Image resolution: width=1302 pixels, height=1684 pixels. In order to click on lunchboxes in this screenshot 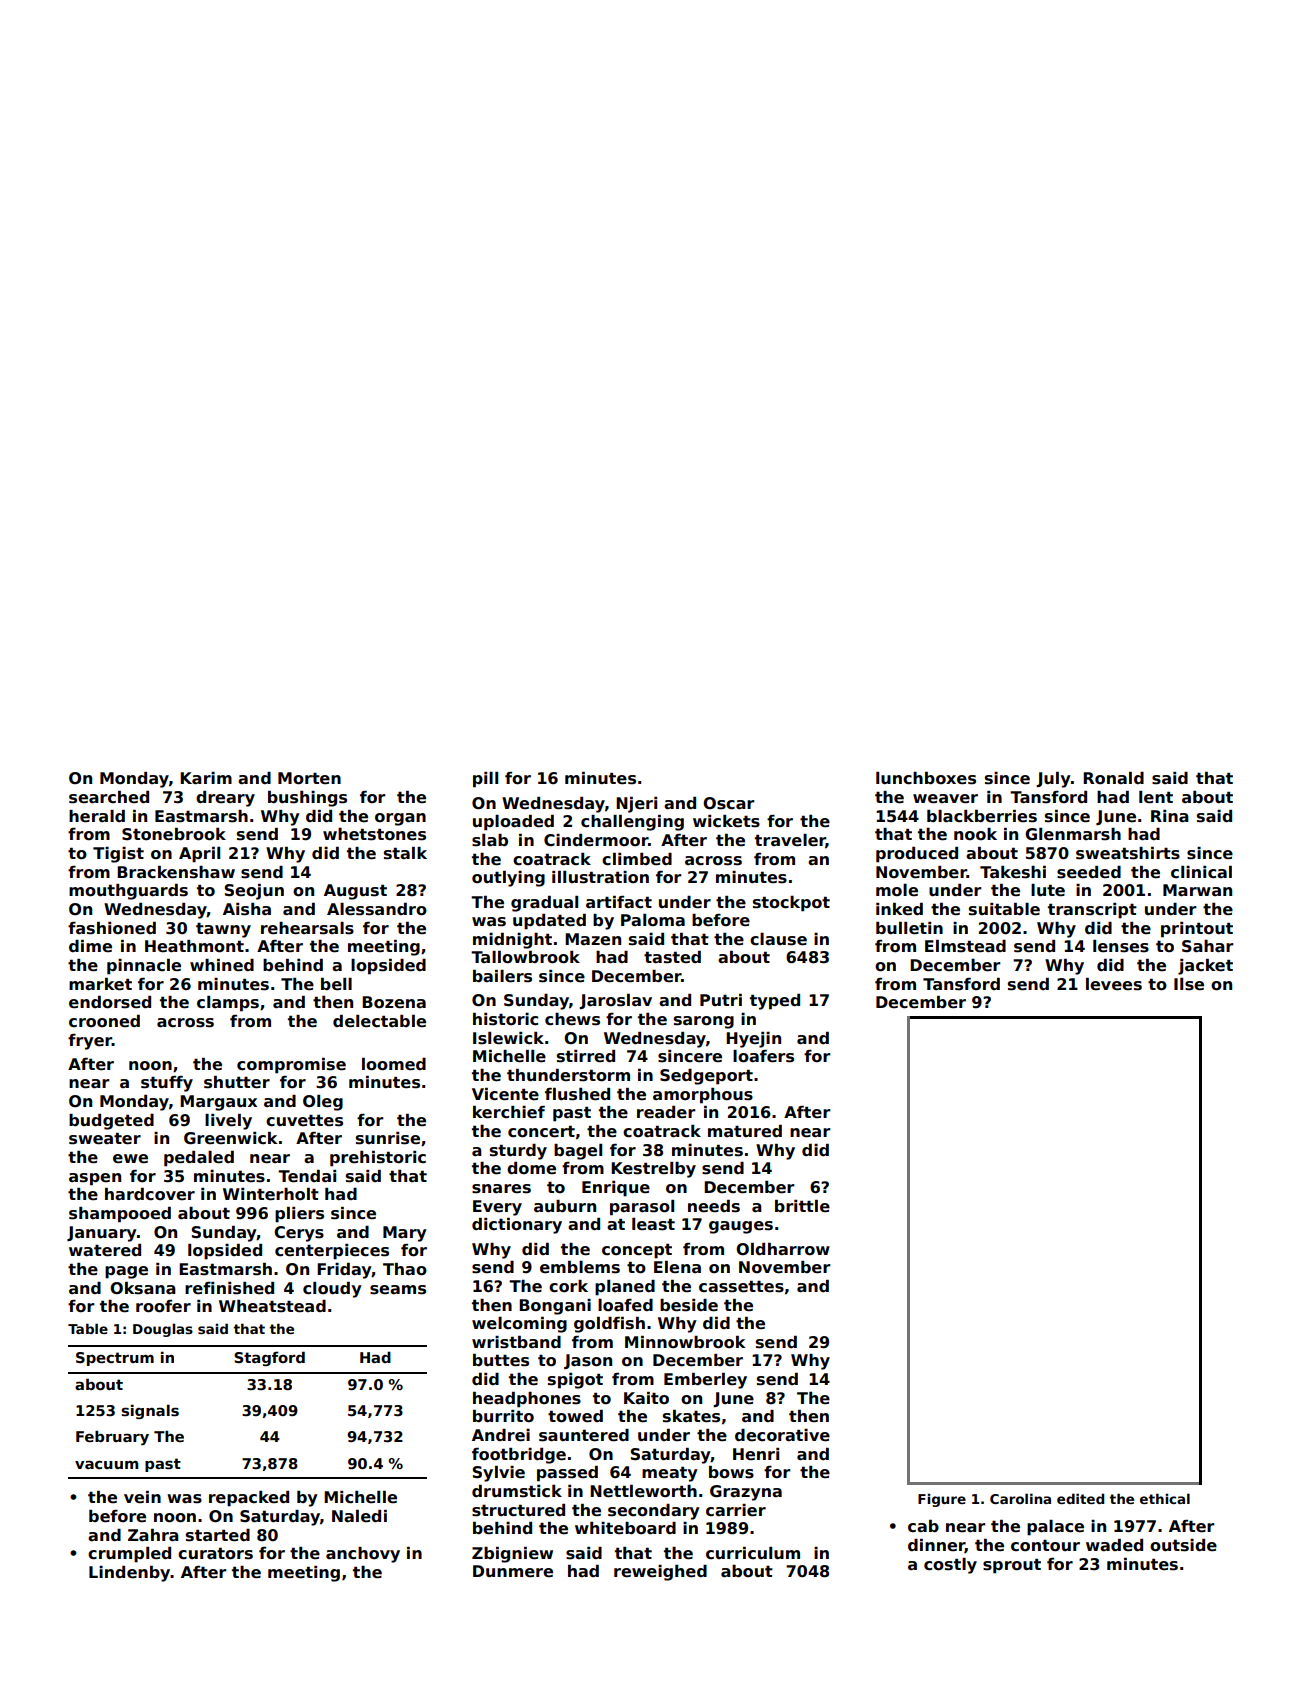, I will do `click(926, 778)`.
